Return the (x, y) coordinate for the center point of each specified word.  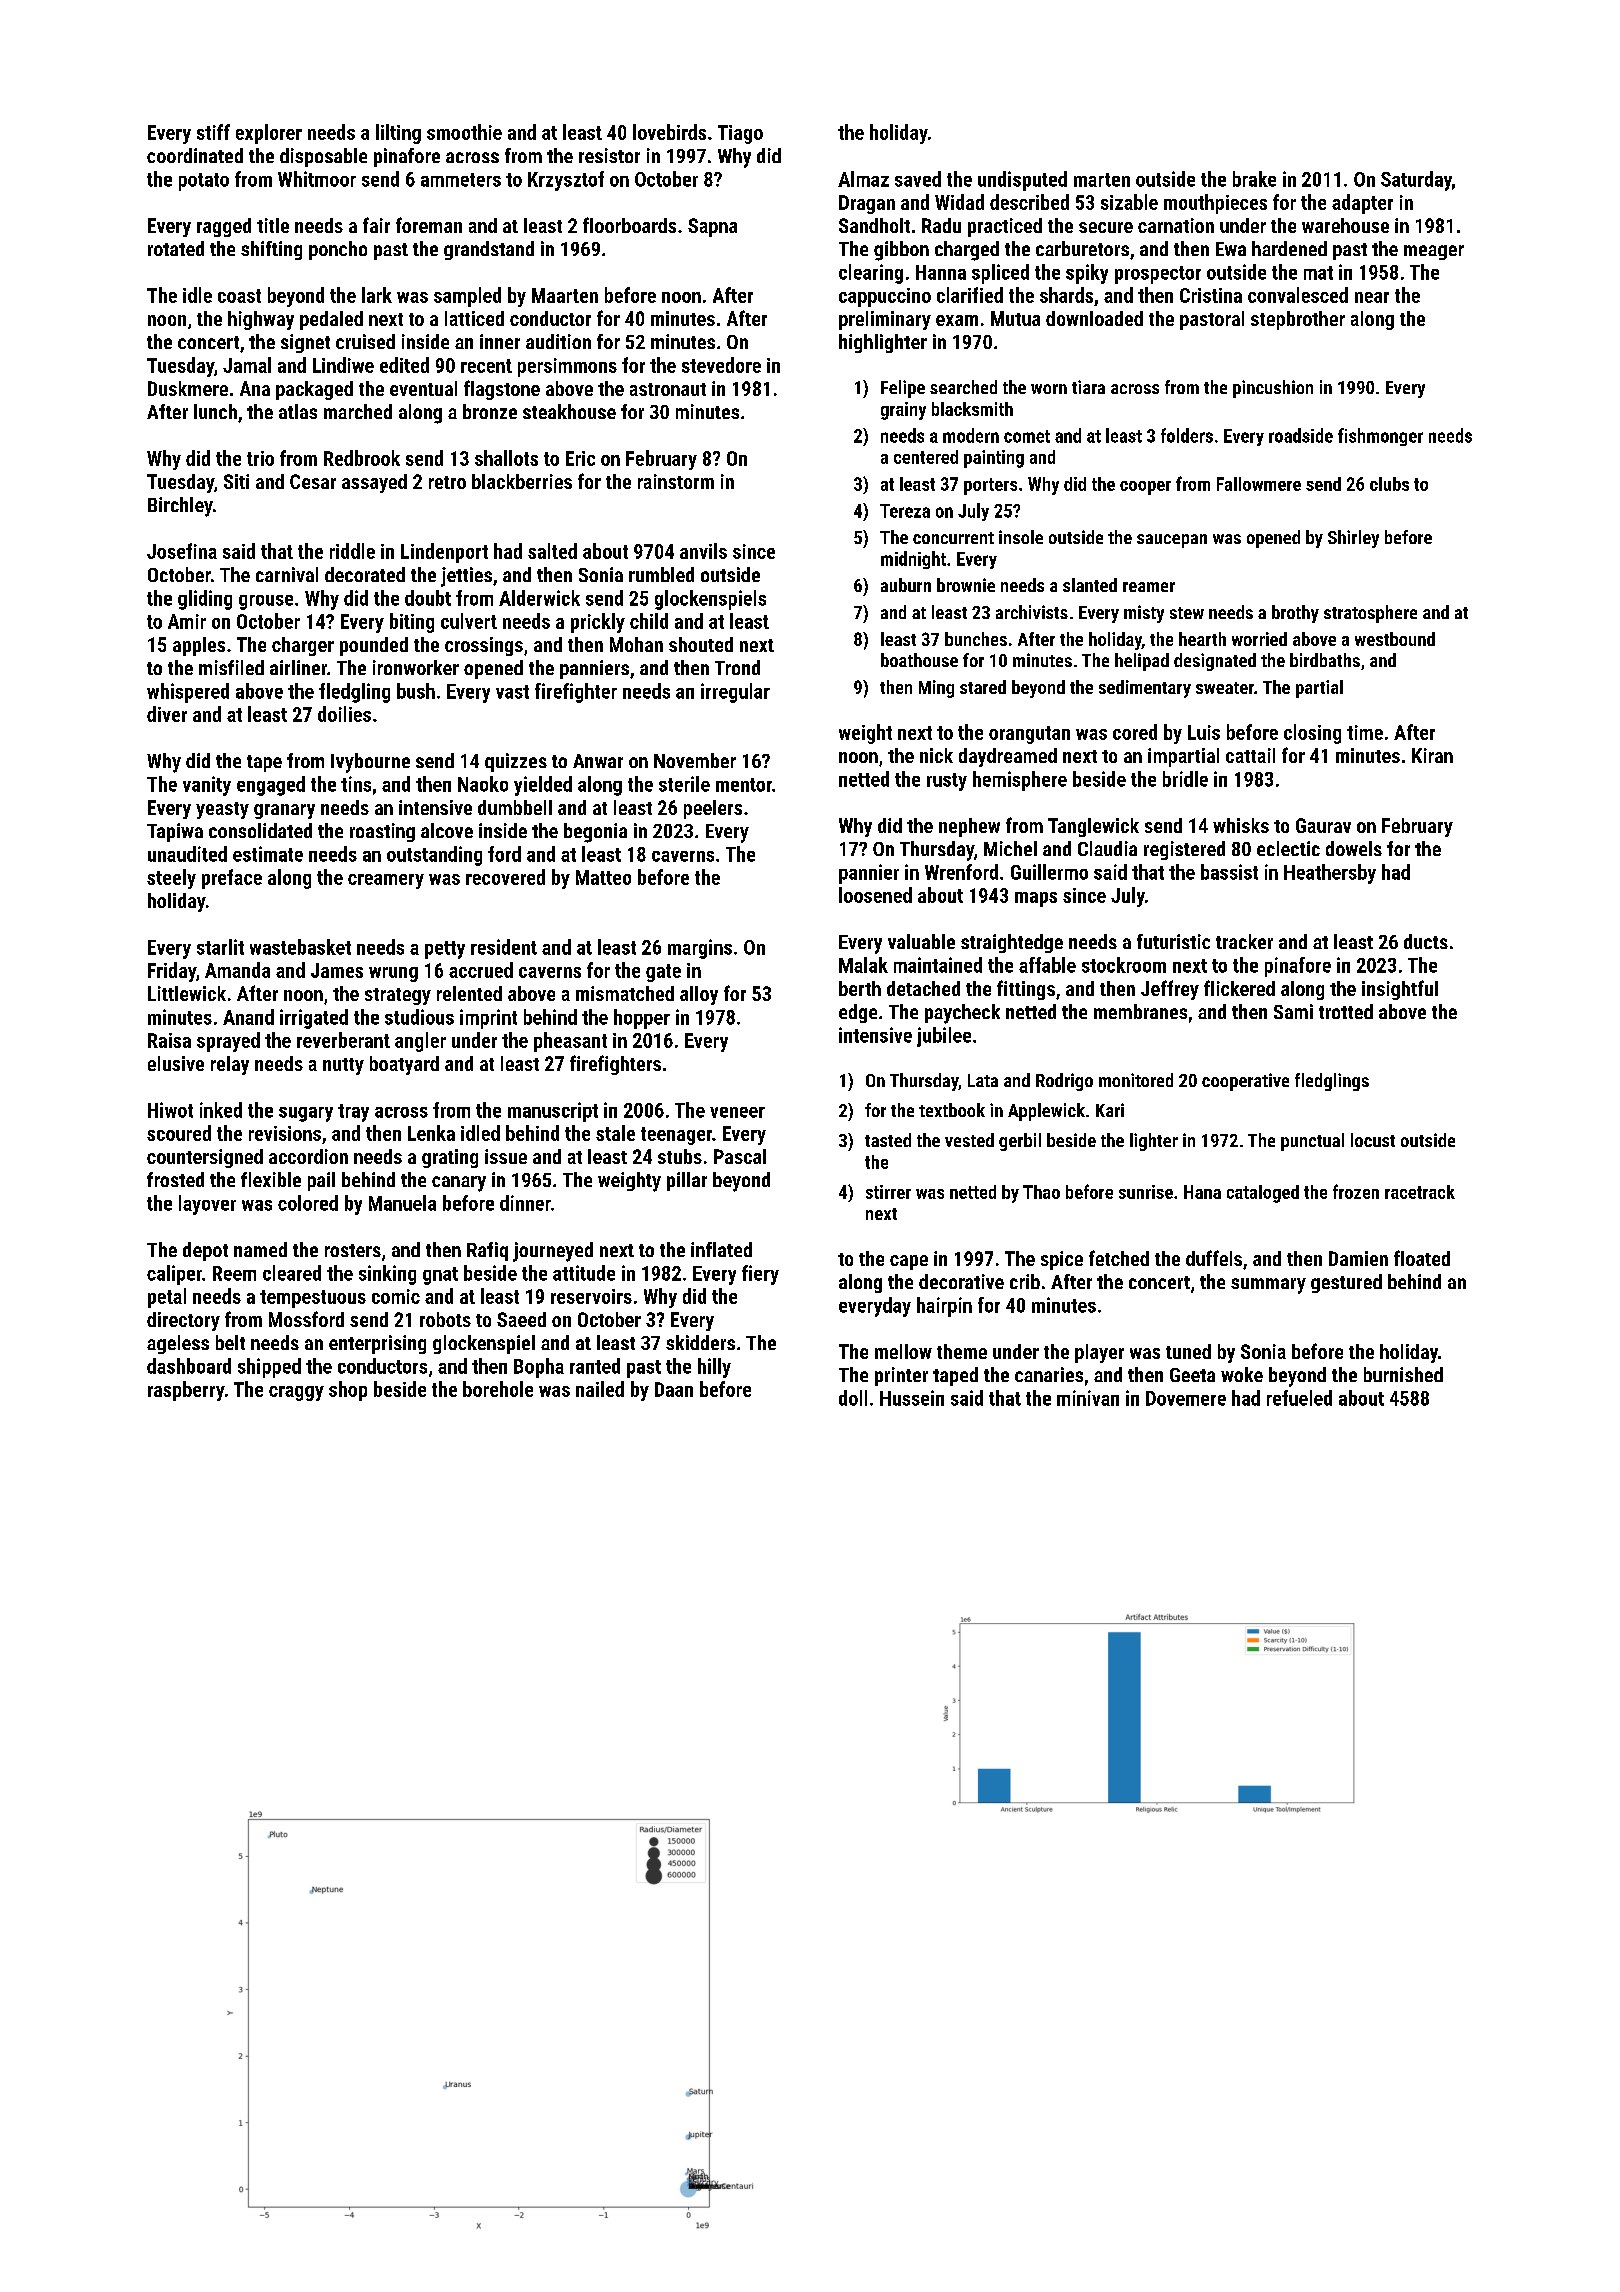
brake (1254, 179)
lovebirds (669, 132)
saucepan (1172, 541)
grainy (903, 411)
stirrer (888, 1192)
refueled (1299, 1398)
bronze (490, 411)
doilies (344, 714)
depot (205, 1251)
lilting (398, 134)
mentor (744, 785)
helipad (1142, 662)
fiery (760, 1275)
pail (321, 1181)
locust (1373, 1140)
